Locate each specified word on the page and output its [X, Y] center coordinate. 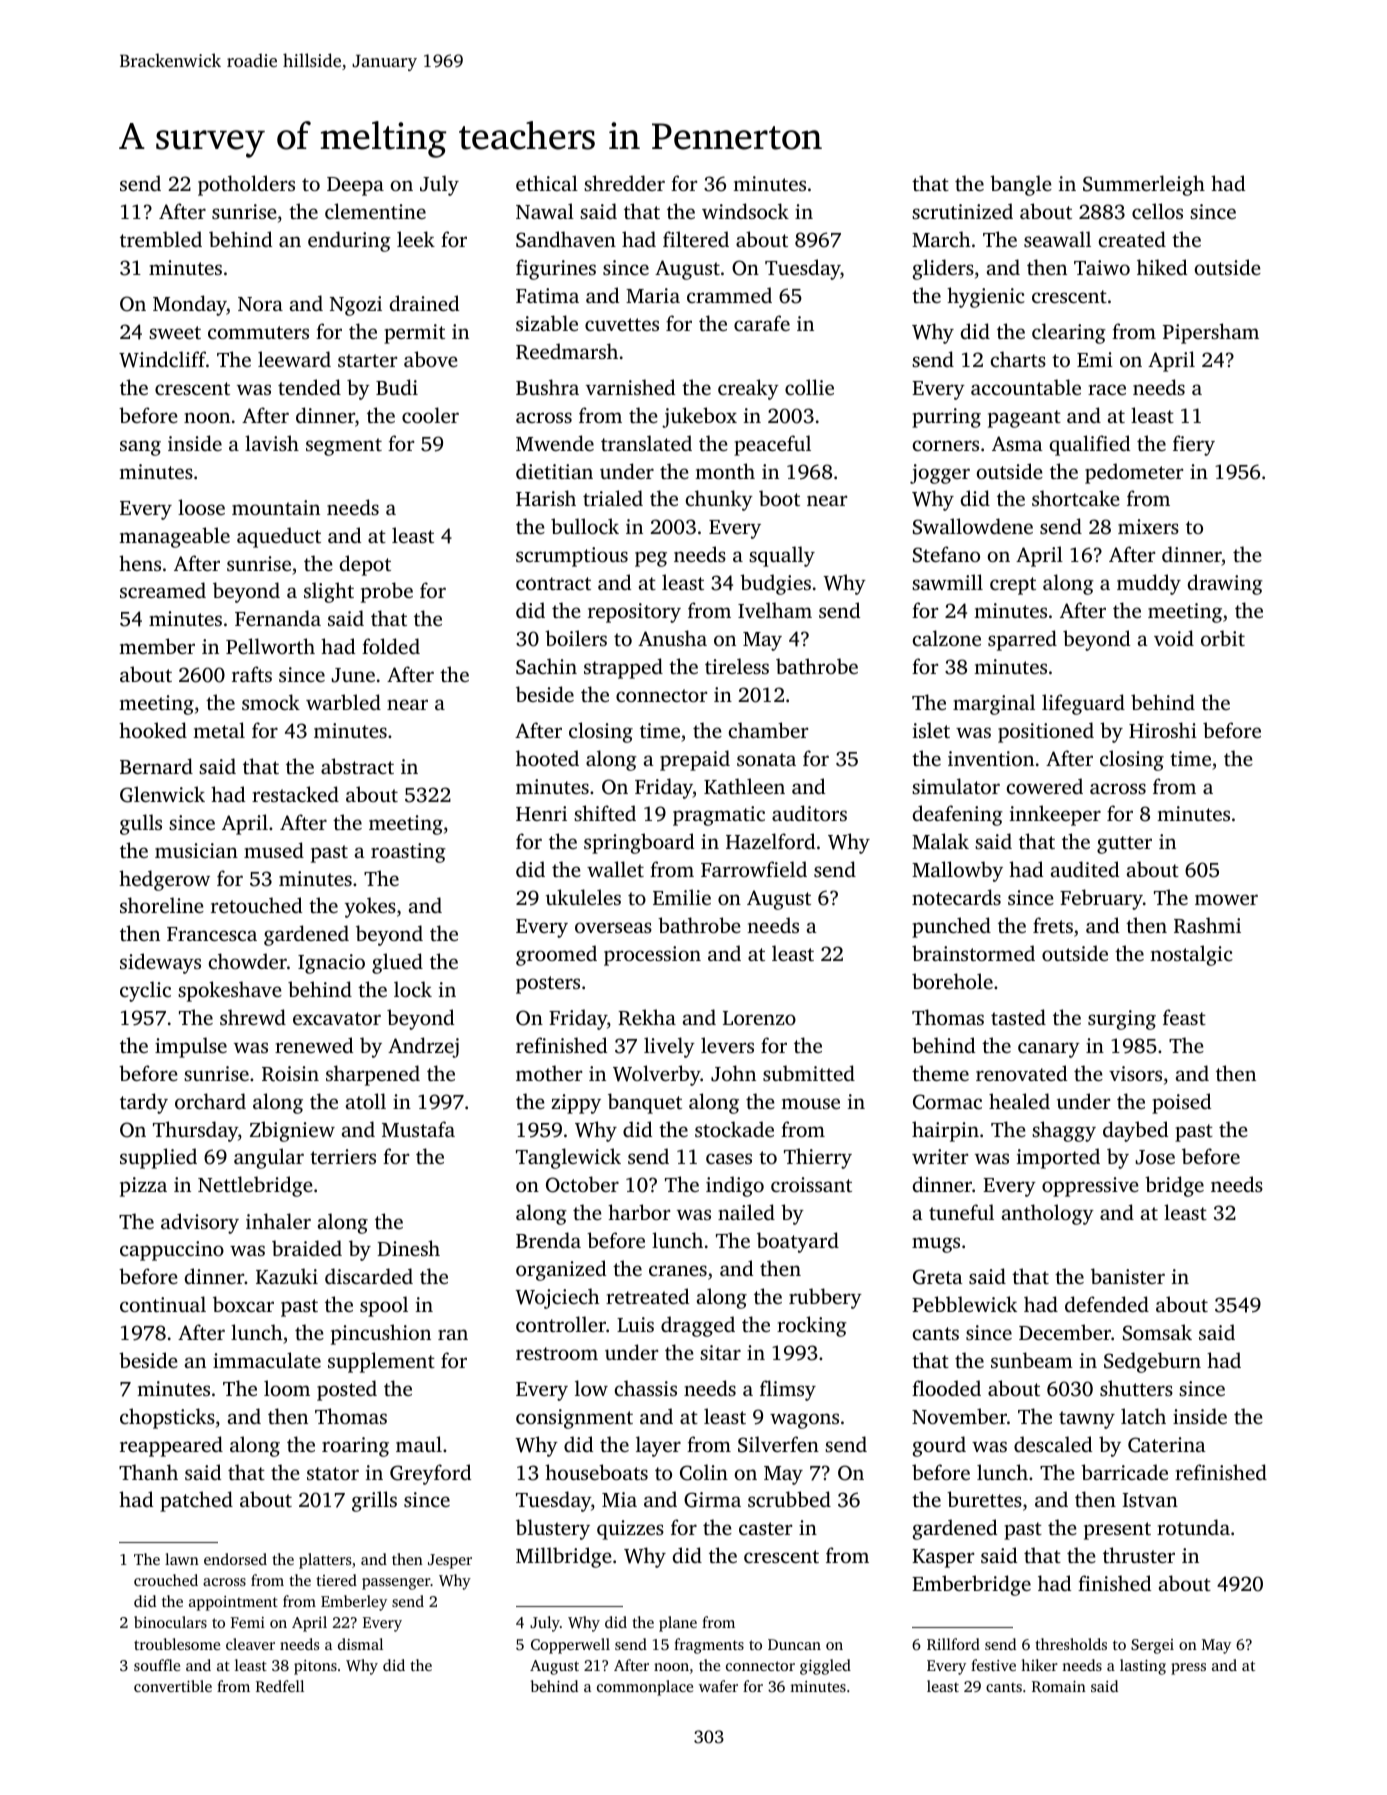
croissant [811, 1184]
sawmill [947, 582]
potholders [246, 185]
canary [1049, 1050]
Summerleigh [1144, 185]
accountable [1026, 387]
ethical [547, 183]
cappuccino [172, 1251]
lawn [182, 1559]
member [157, 646]
